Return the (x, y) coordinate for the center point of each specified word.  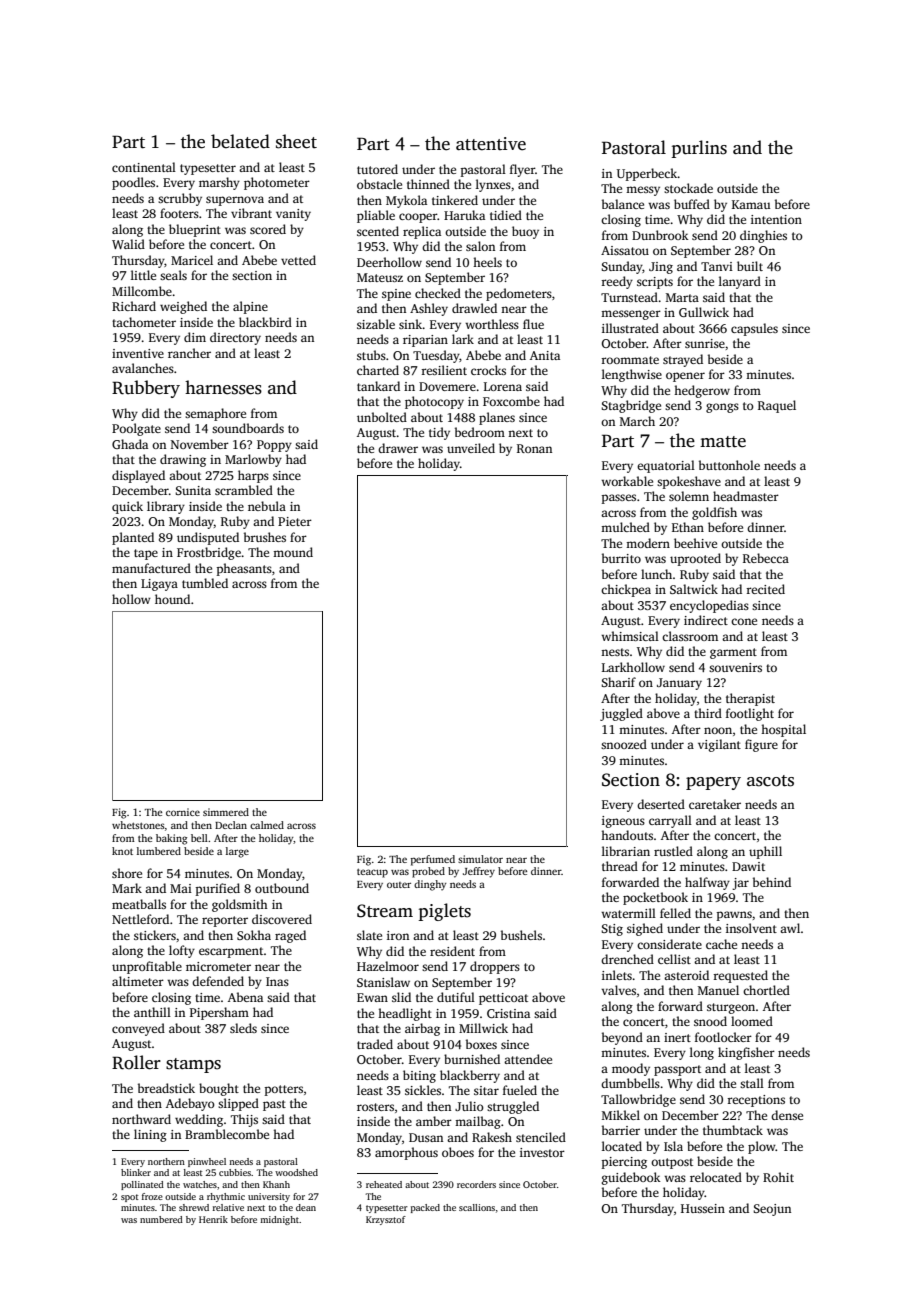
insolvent (751, 928)
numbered (161, 1219)
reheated (384, 1184)
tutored (377, 169)
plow (762, 1147)
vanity (293, 215)
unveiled (471, 448)
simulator (480, 859)
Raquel (777, 406)
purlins (699, 149)
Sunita (193, 490)
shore (127, 873)
